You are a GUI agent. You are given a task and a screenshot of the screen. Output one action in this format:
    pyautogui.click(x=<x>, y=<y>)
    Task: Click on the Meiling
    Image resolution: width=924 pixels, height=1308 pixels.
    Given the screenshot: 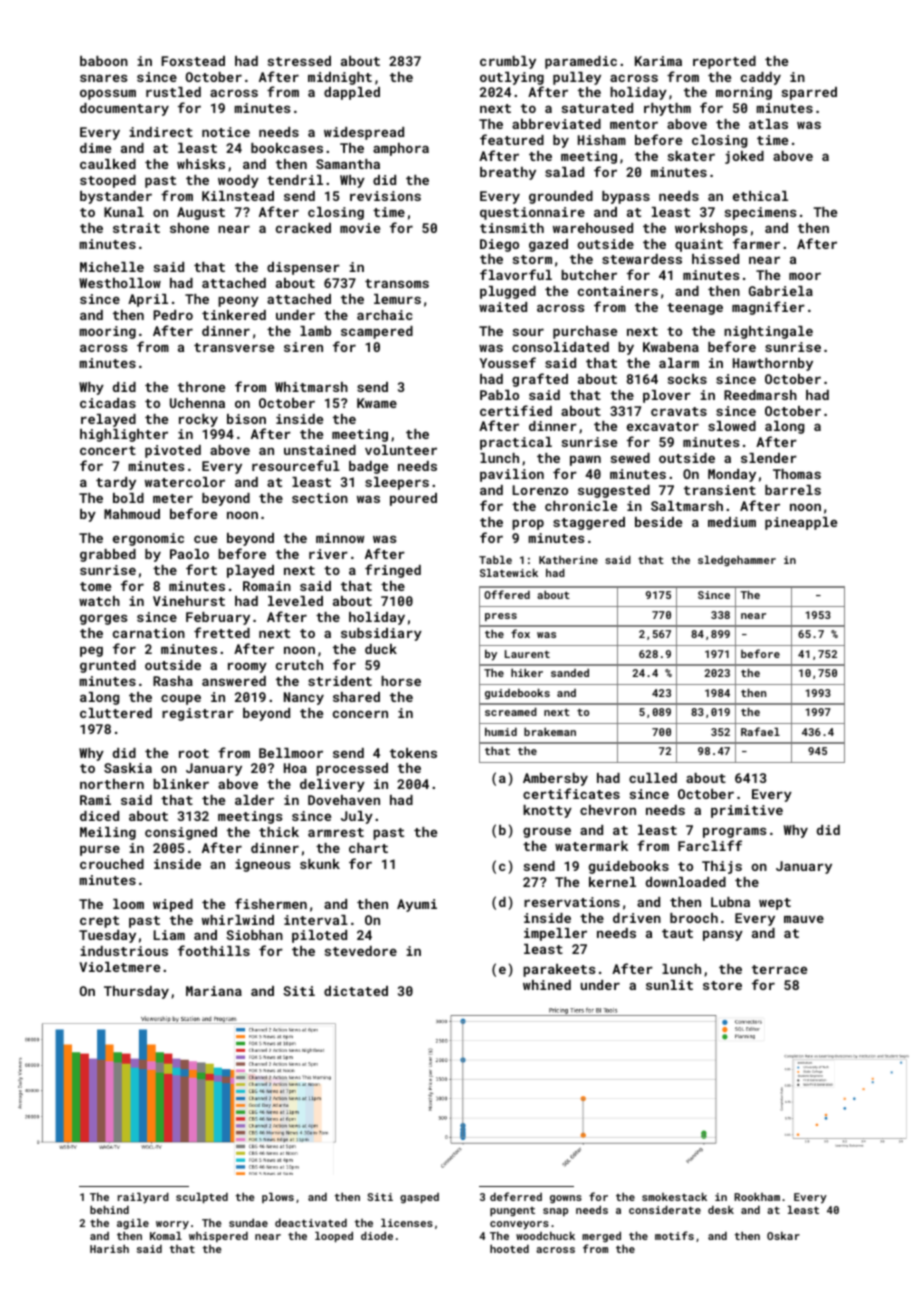 What is the action you would take?
    pyautogui.click(x=108, y=833)
